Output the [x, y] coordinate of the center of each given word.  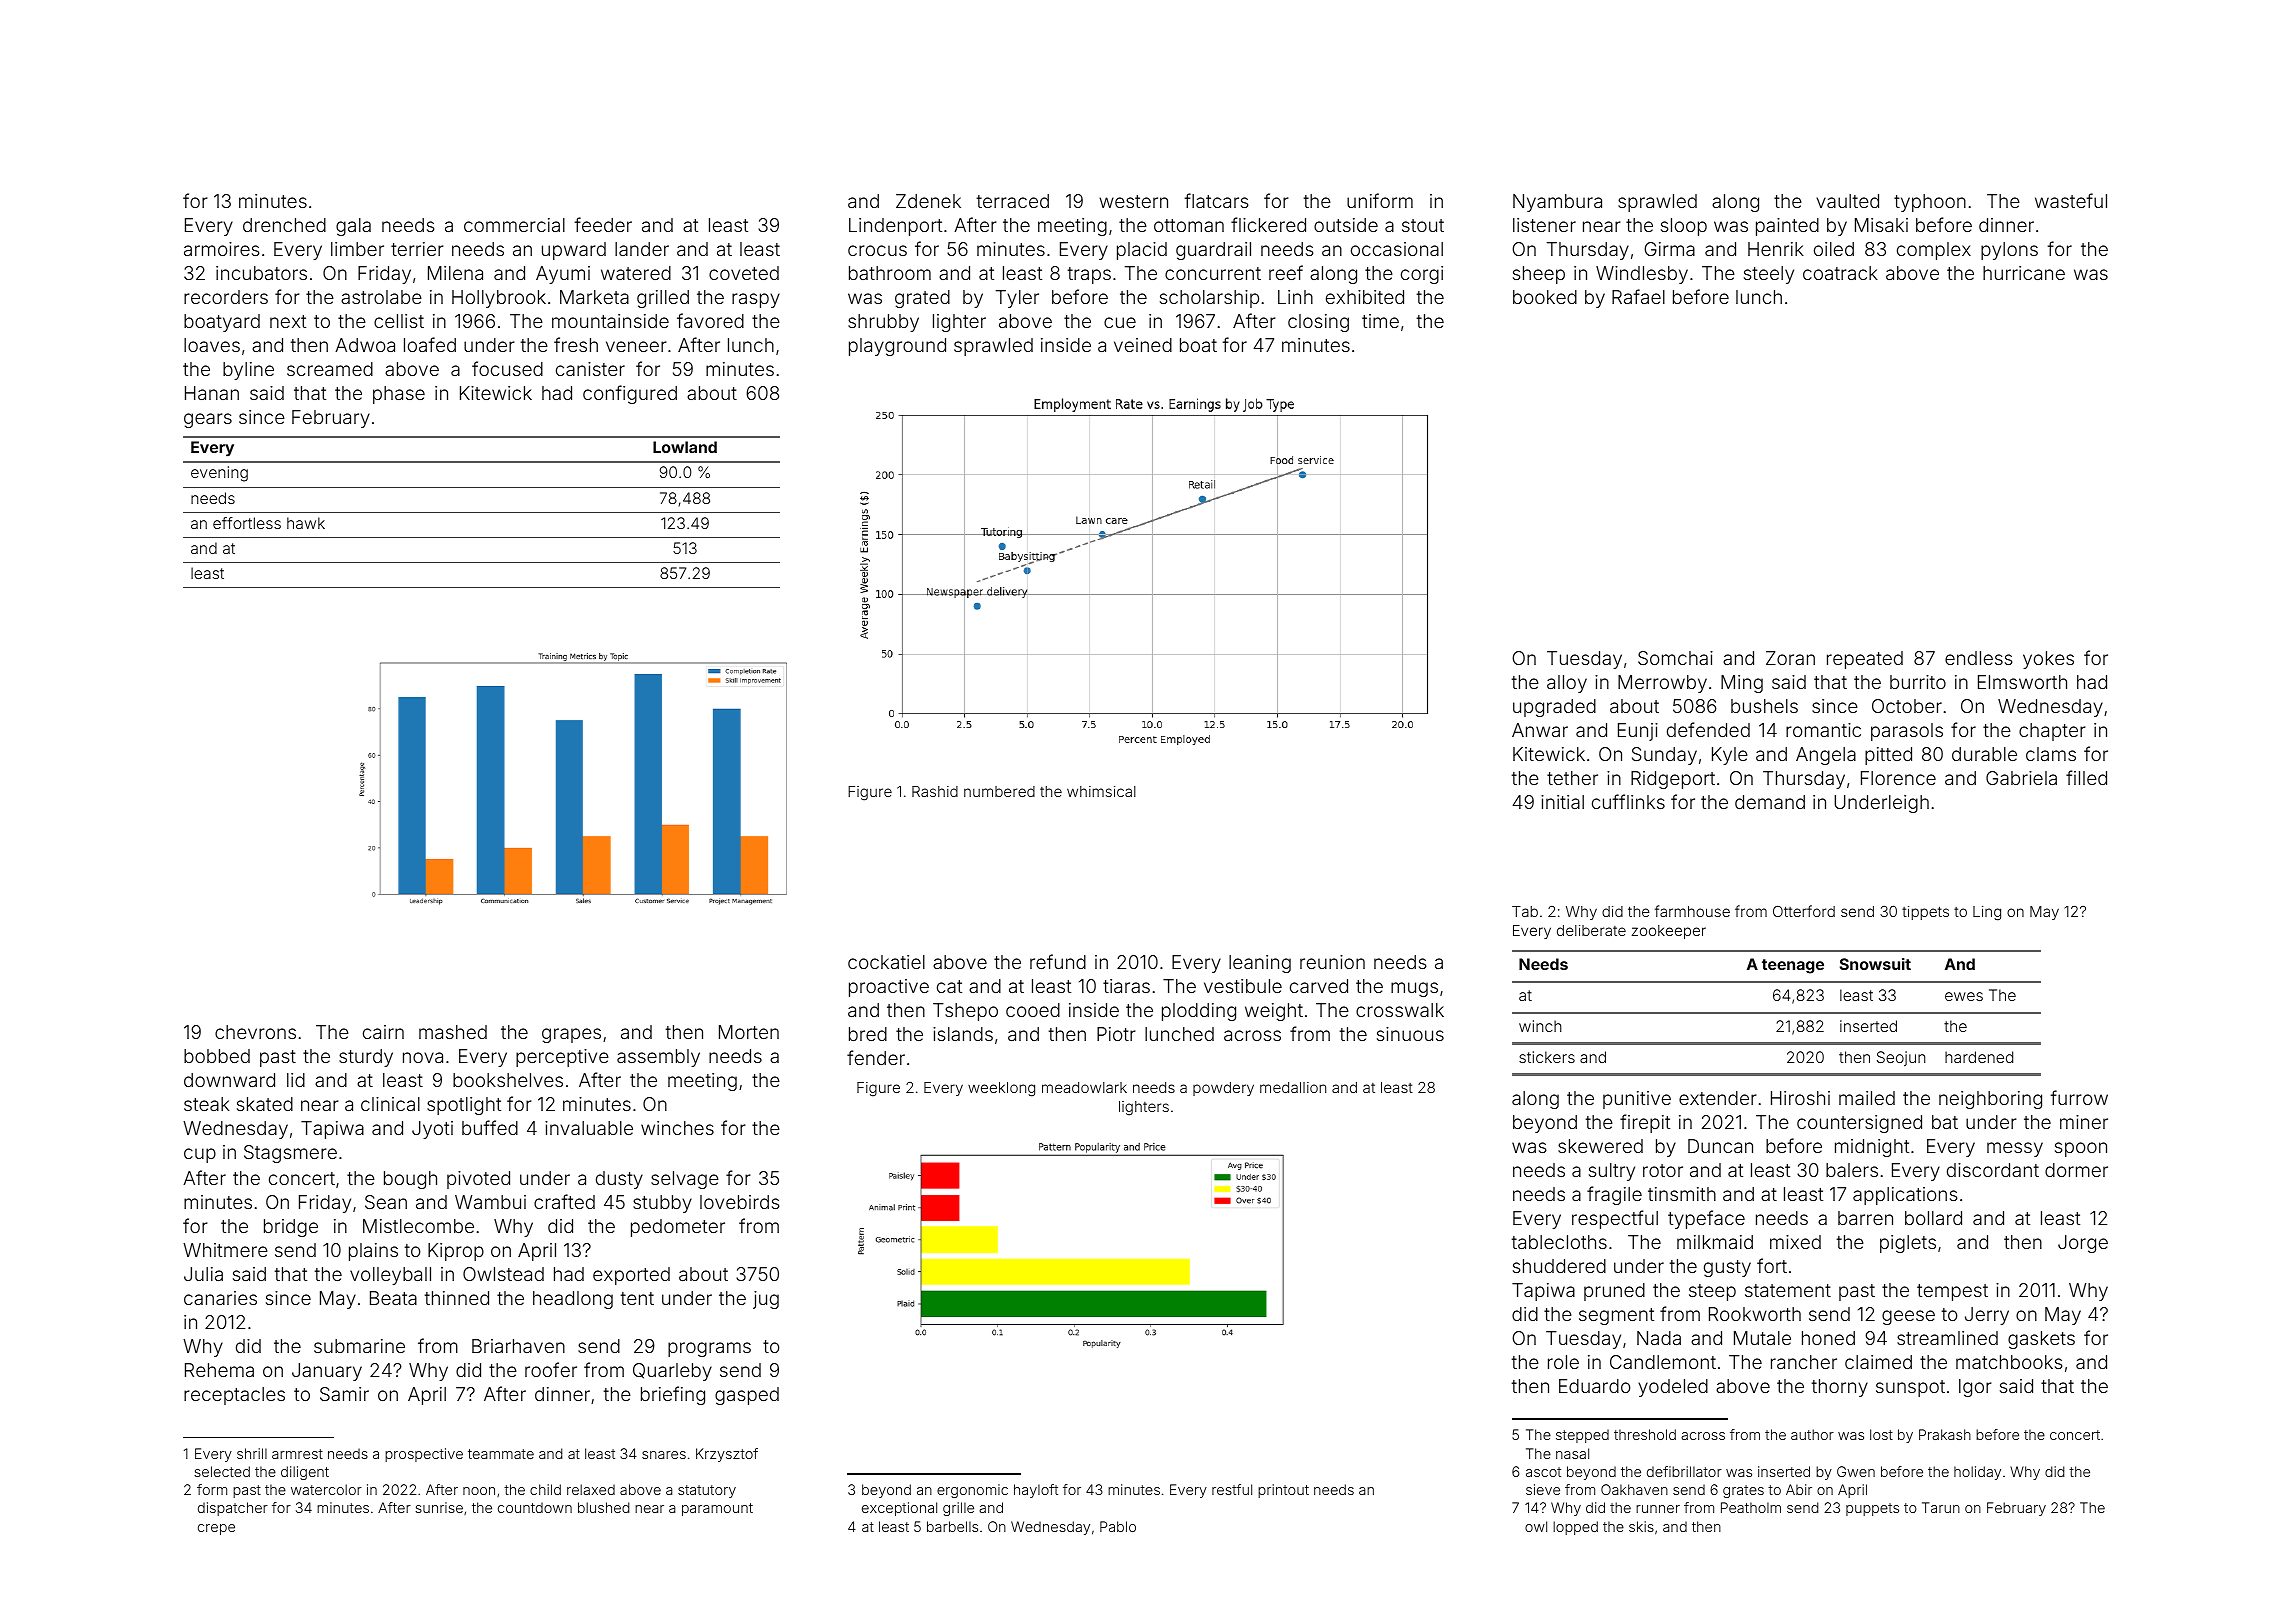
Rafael [1638, 296]
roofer [551, 1369]
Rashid [935, 791]
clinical [390, 1104]
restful [1232, 1489]
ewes [1964, 996]
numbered [999, 791]
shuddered [1559, 1266]
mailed [1867, 1098]
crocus [877, 250]
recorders [226, 297]
